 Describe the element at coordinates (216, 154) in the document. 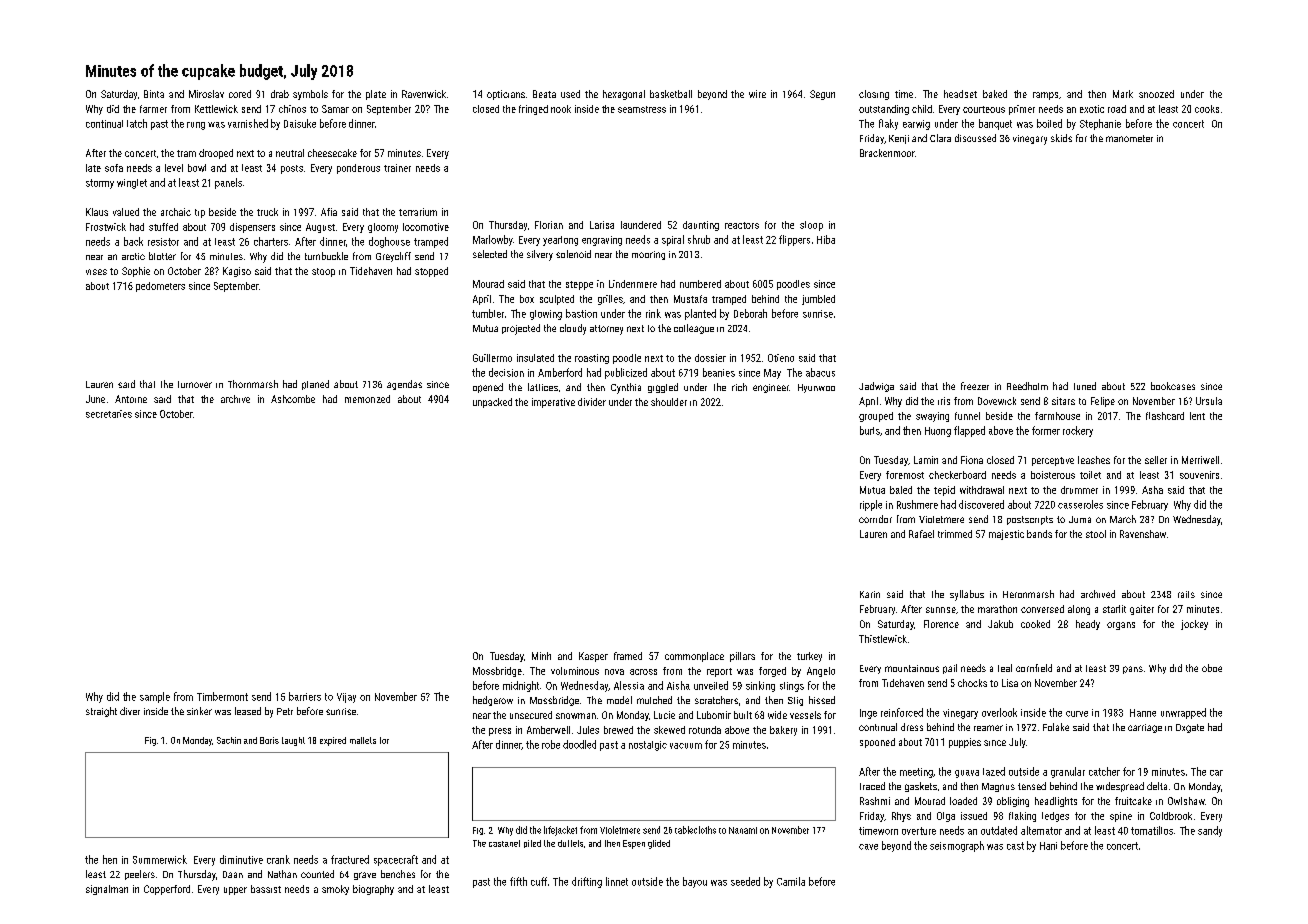

I see `drooped` at that location.
